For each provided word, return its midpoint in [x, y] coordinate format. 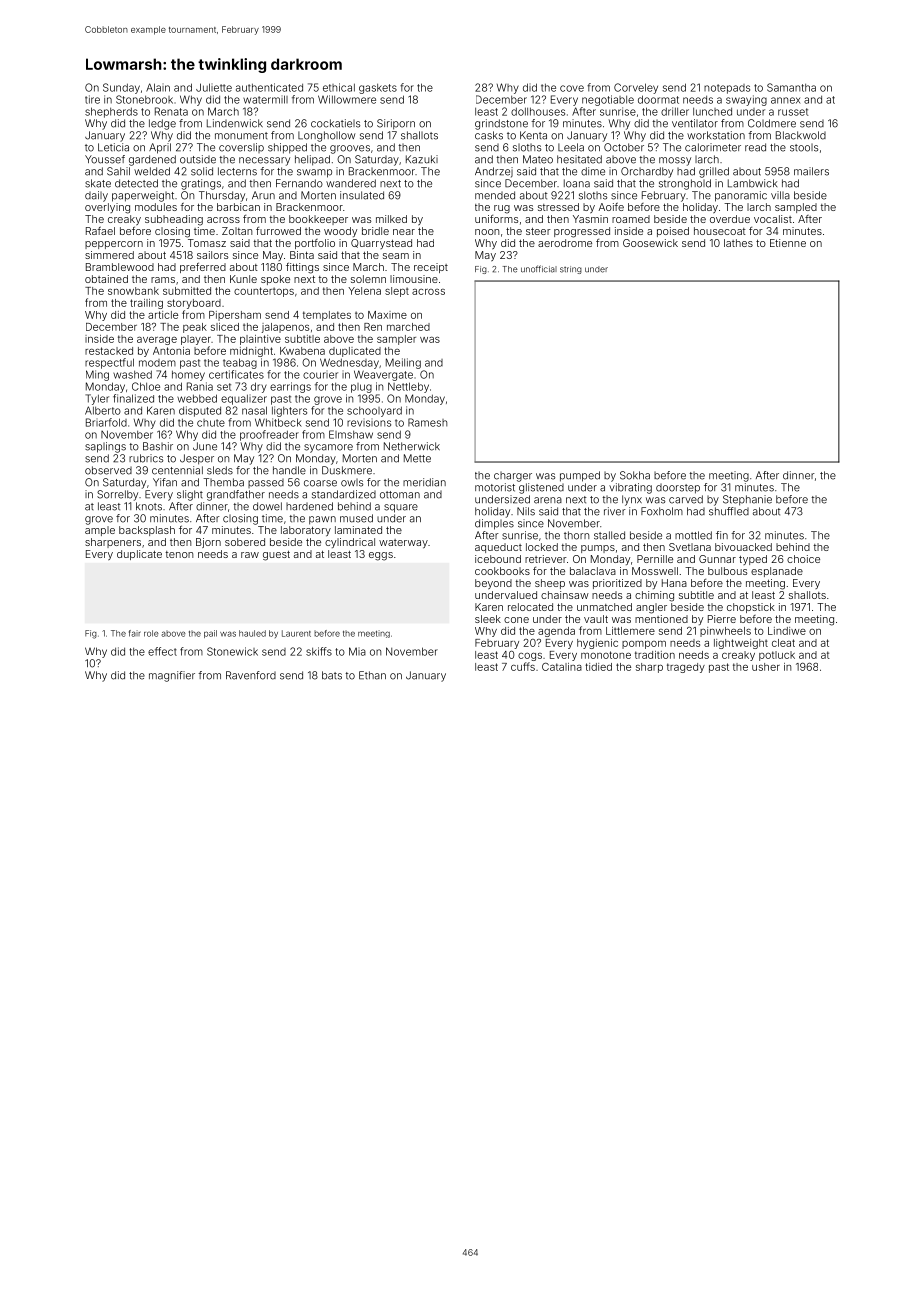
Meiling [403, 363]
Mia [357, 651]
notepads [727, 89]
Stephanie [747, 500]
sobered [245, 542]
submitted [187, 291]
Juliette [214, 87]
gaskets [378, 89]
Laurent [296, 633]
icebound [498, 559]
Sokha [635, 475]
